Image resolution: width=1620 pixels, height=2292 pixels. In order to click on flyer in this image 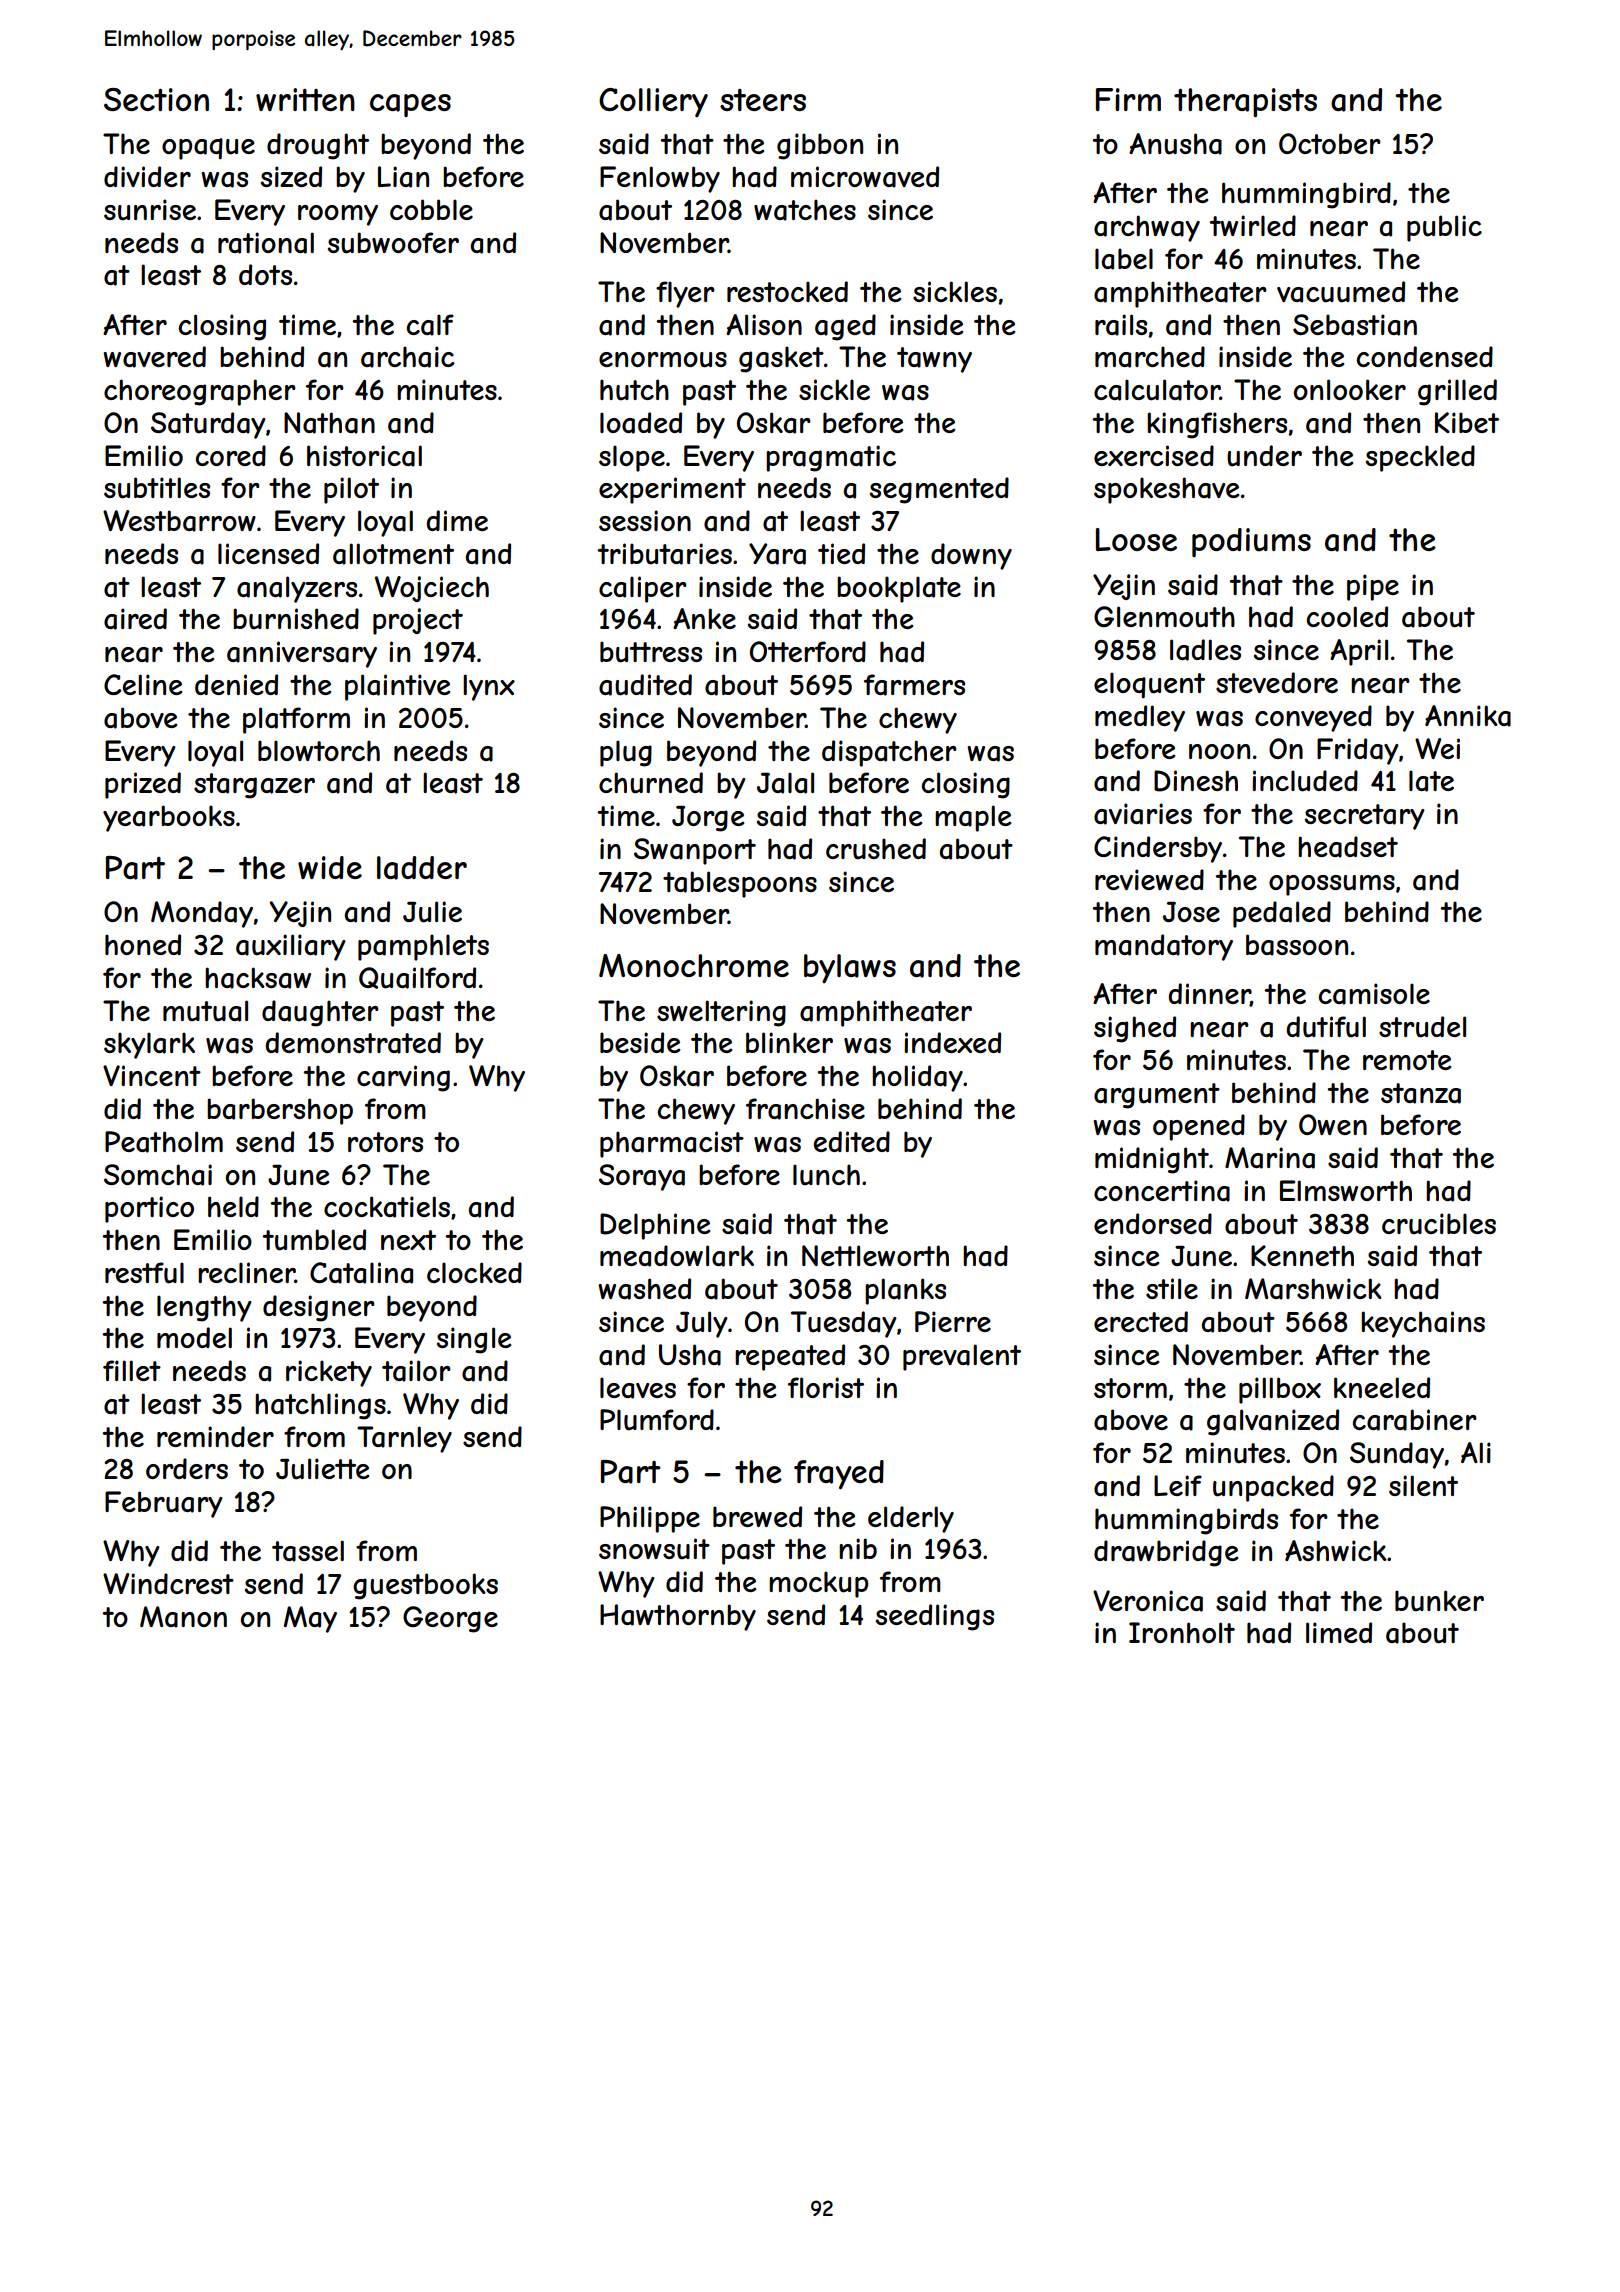, I will do `click(685, 294)`.
